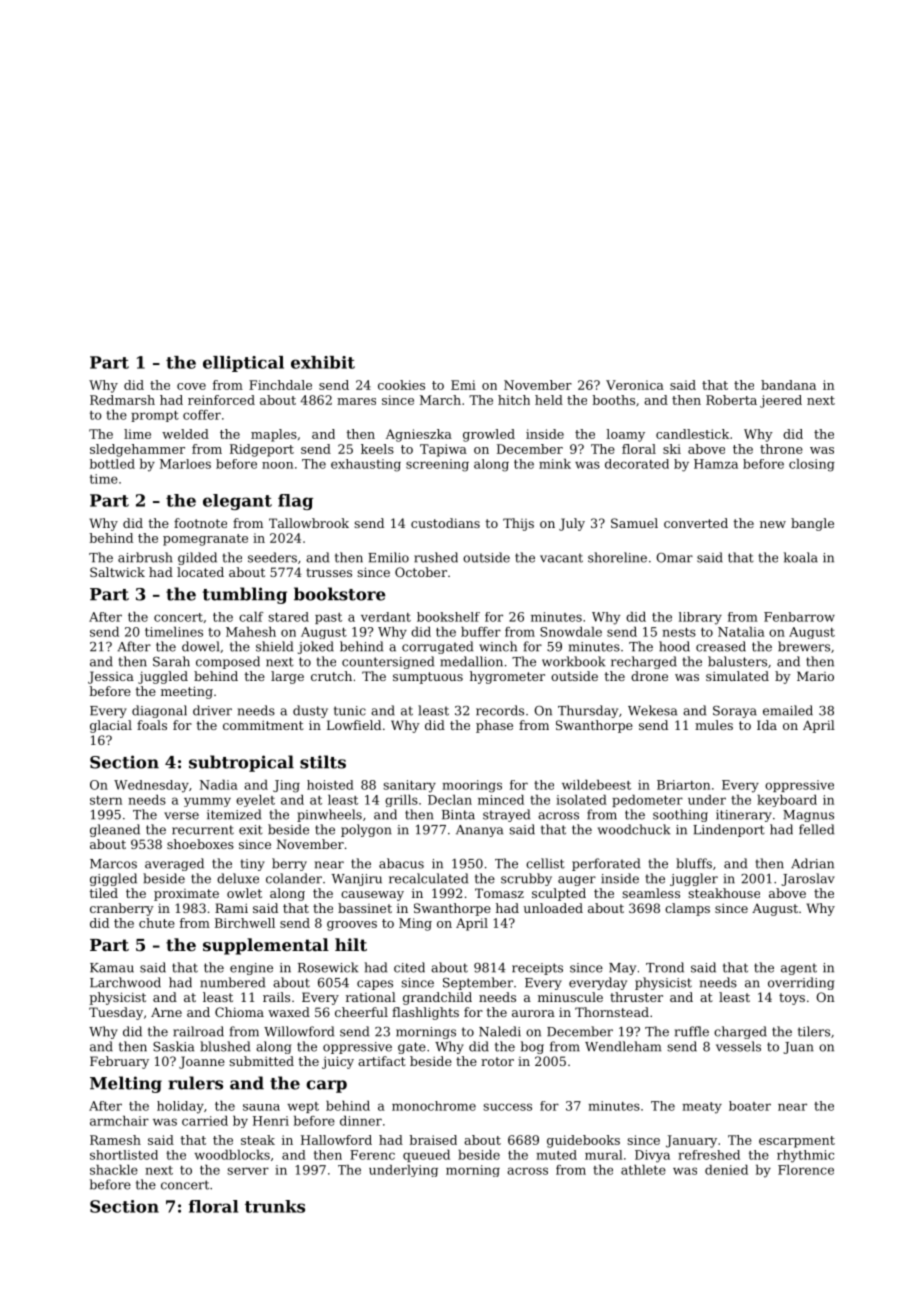 The width and height of the screenshot is (924, 1308). What do you see at coordinates (497, 1061) in the screenshot?
I see `rotor` at bounding box center [497, 1061].
